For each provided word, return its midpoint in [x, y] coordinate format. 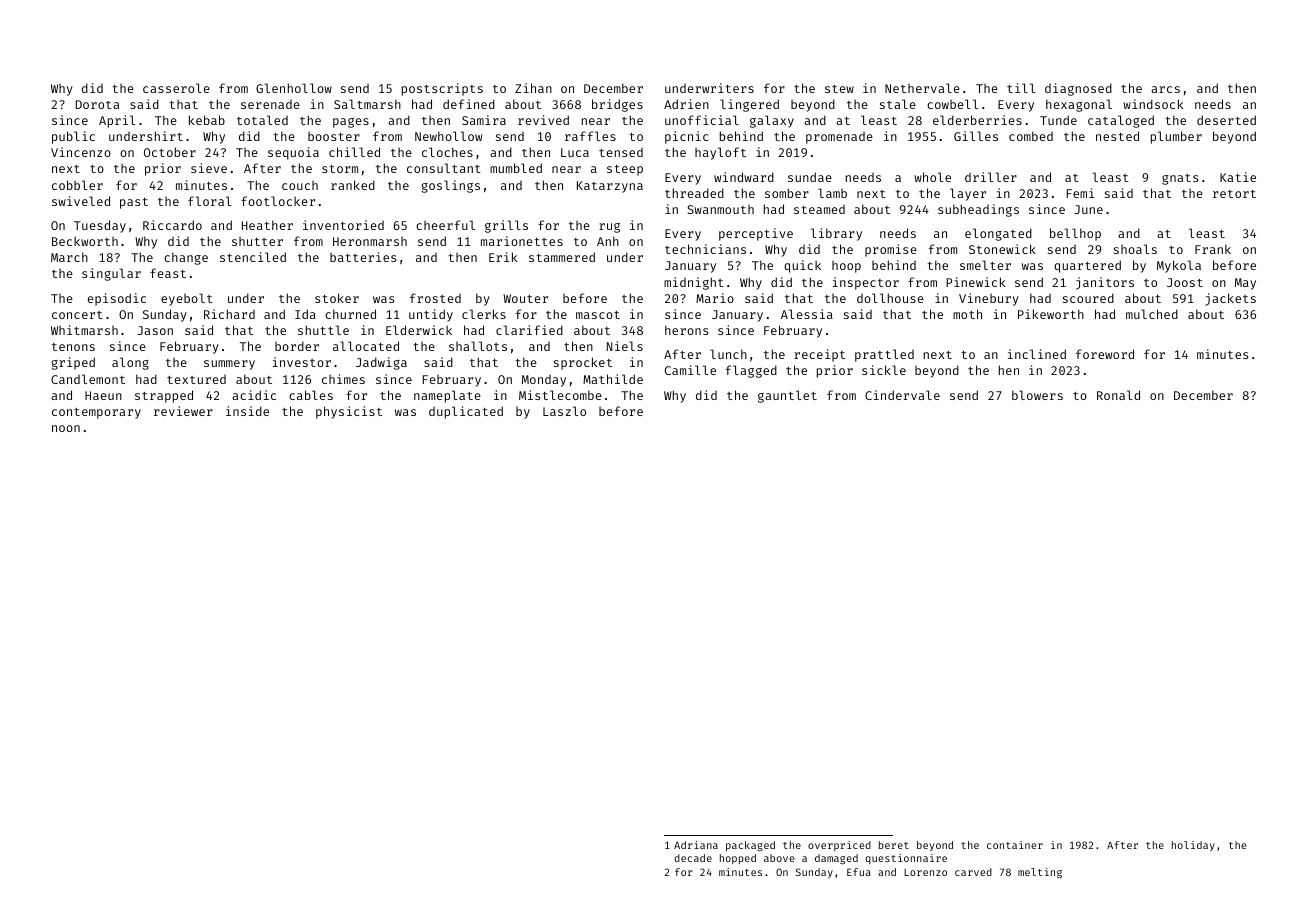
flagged [751, 371]
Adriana [696, 845]
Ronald [1118, 395]
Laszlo [564, 411]
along [130, 363]
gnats [1180, 179]
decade [693, 858]
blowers [1037, 395]
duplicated [466, 412]
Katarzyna [610, 187]
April [117, 121]
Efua [859, 872]
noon [66, 428]
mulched [1152, 314]
